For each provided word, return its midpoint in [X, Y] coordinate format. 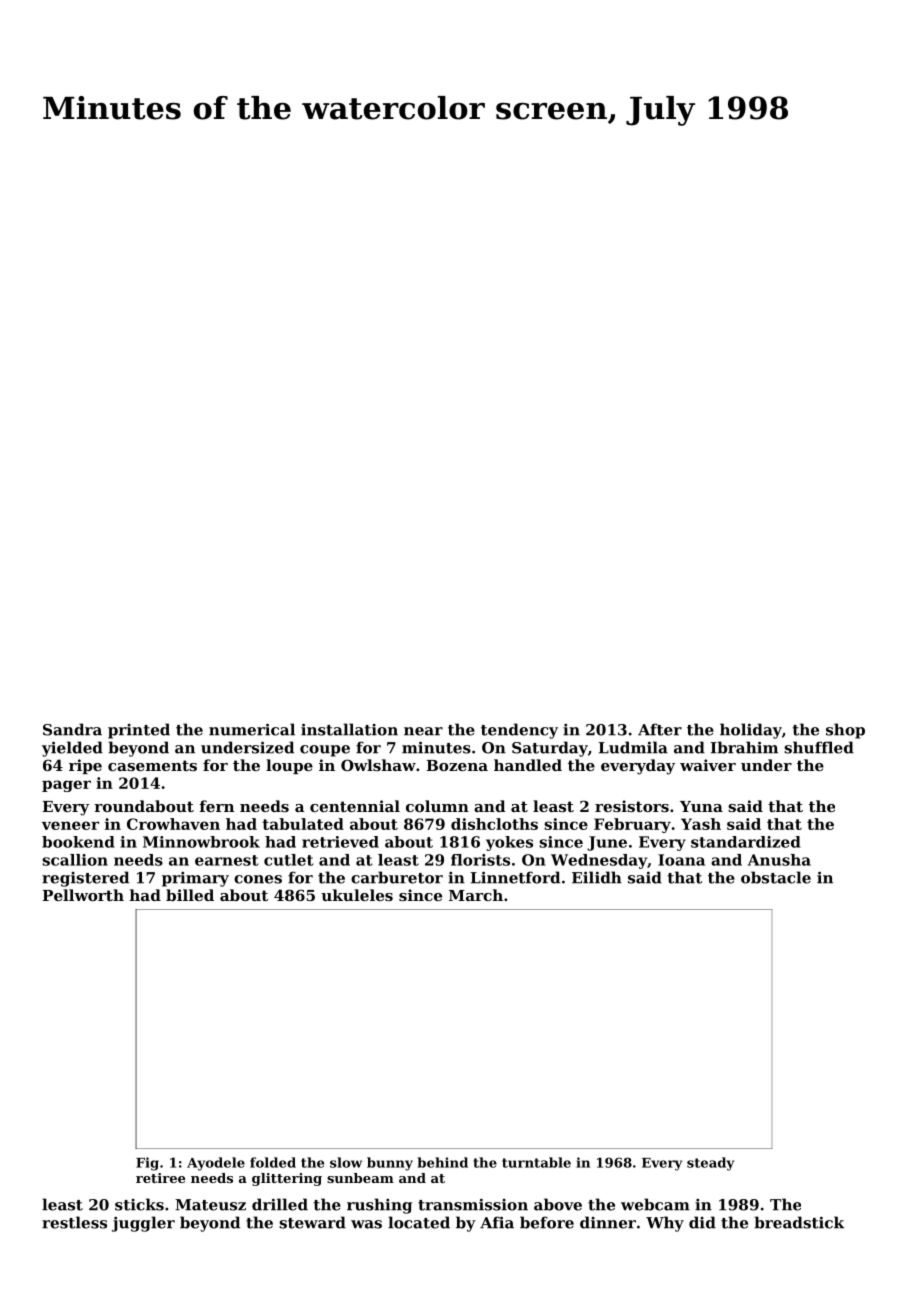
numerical [252, 729]
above [558, 1204]
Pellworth [83, 895]
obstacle [776, 877]
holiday [751, 731]
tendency [519, 731]
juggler [143, 1224]
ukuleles [357, 895]
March [476, 895]
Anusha [779, 860]
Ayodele [216, 1164]
